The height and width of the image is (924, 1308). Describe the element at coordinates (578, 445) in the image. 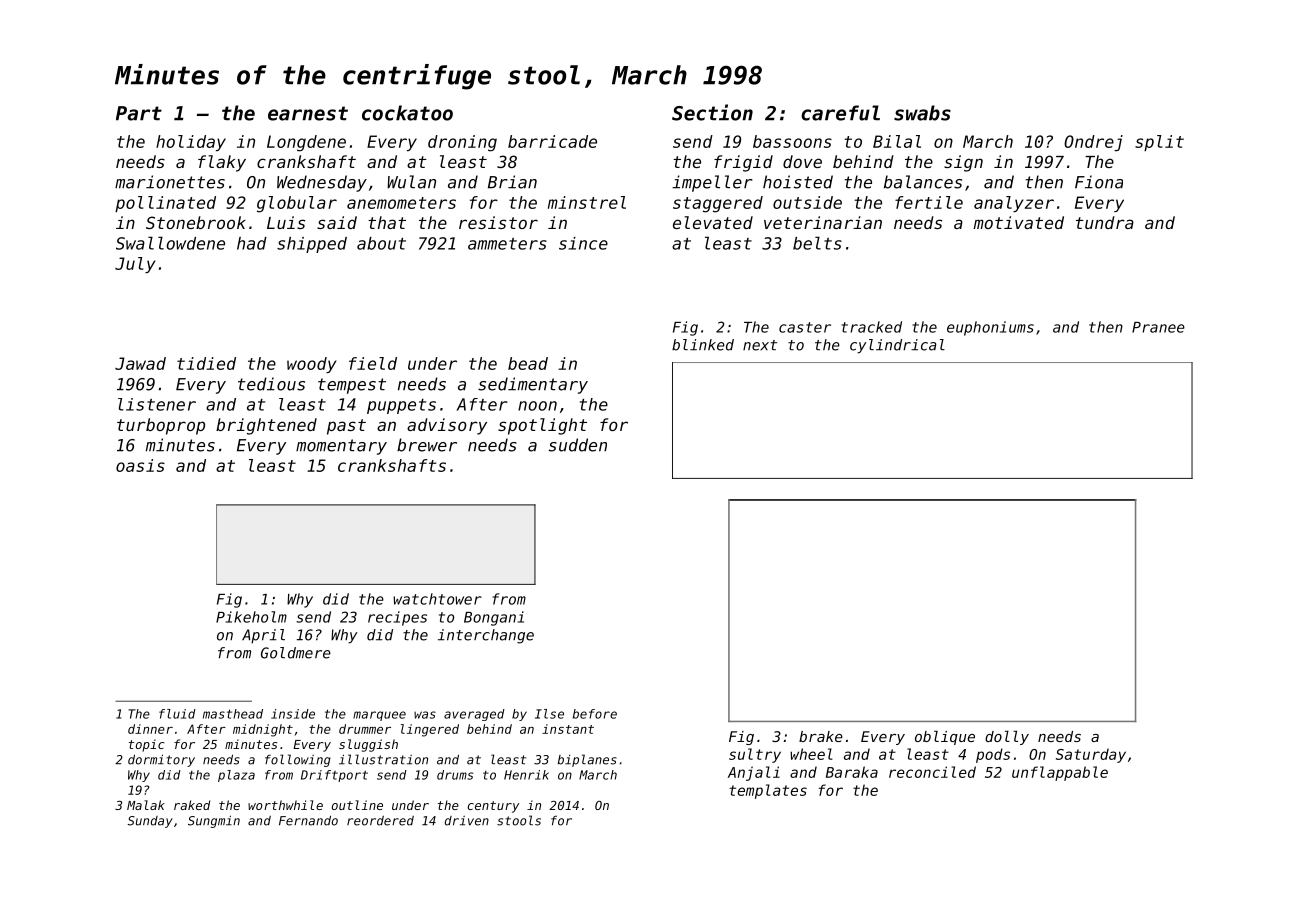

I see `sudden` at that location.
